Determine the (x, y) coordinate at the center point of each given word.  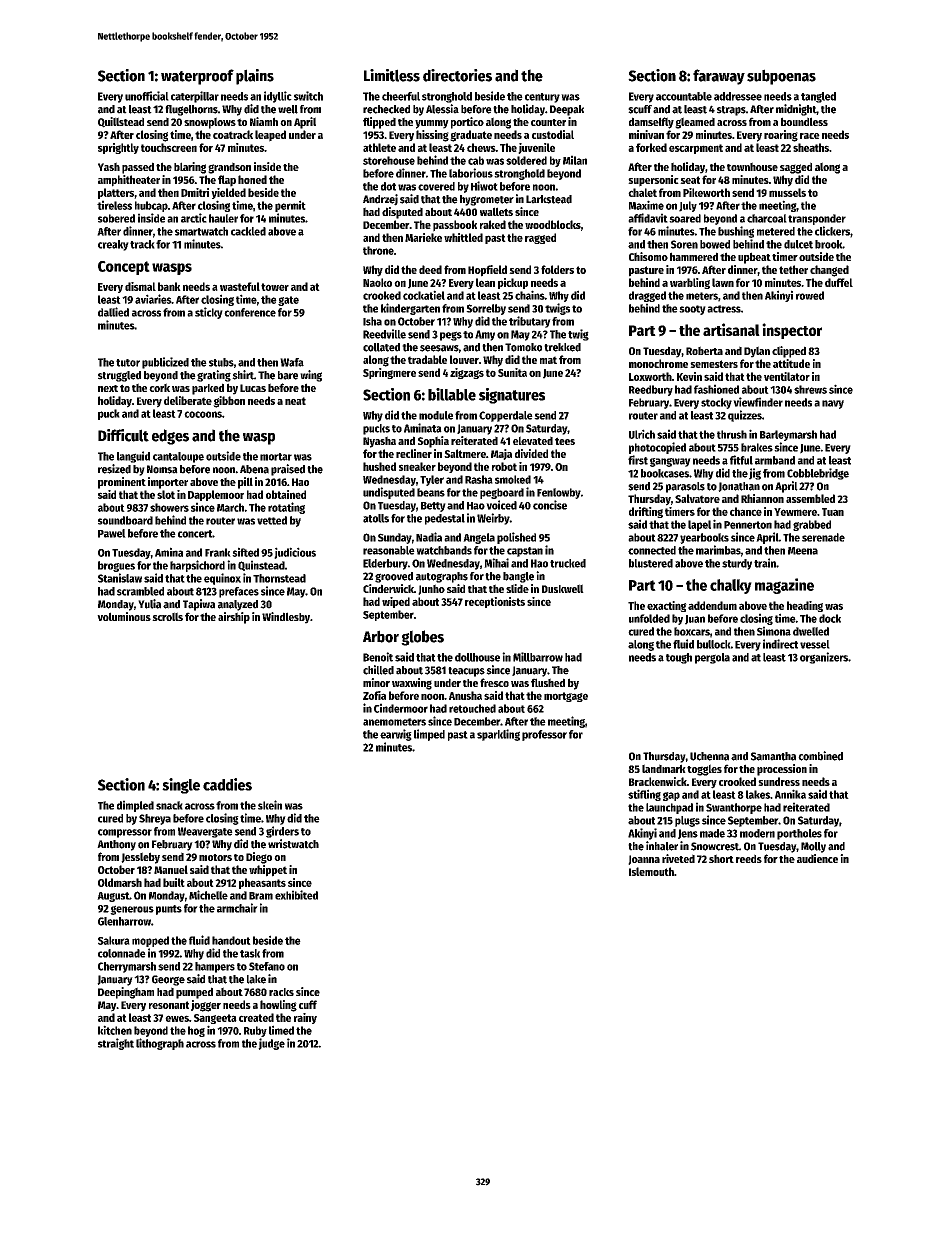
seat (690, 180)
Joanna (644, 860)
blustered (651, 563)
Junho (431, 589)
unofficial (147, 96)
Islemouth (651, 871)
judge (271, 1044)
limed (281, 1030)
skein (270, 805)
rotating (286, 508)
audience (817, 858)
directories (457, 75)
